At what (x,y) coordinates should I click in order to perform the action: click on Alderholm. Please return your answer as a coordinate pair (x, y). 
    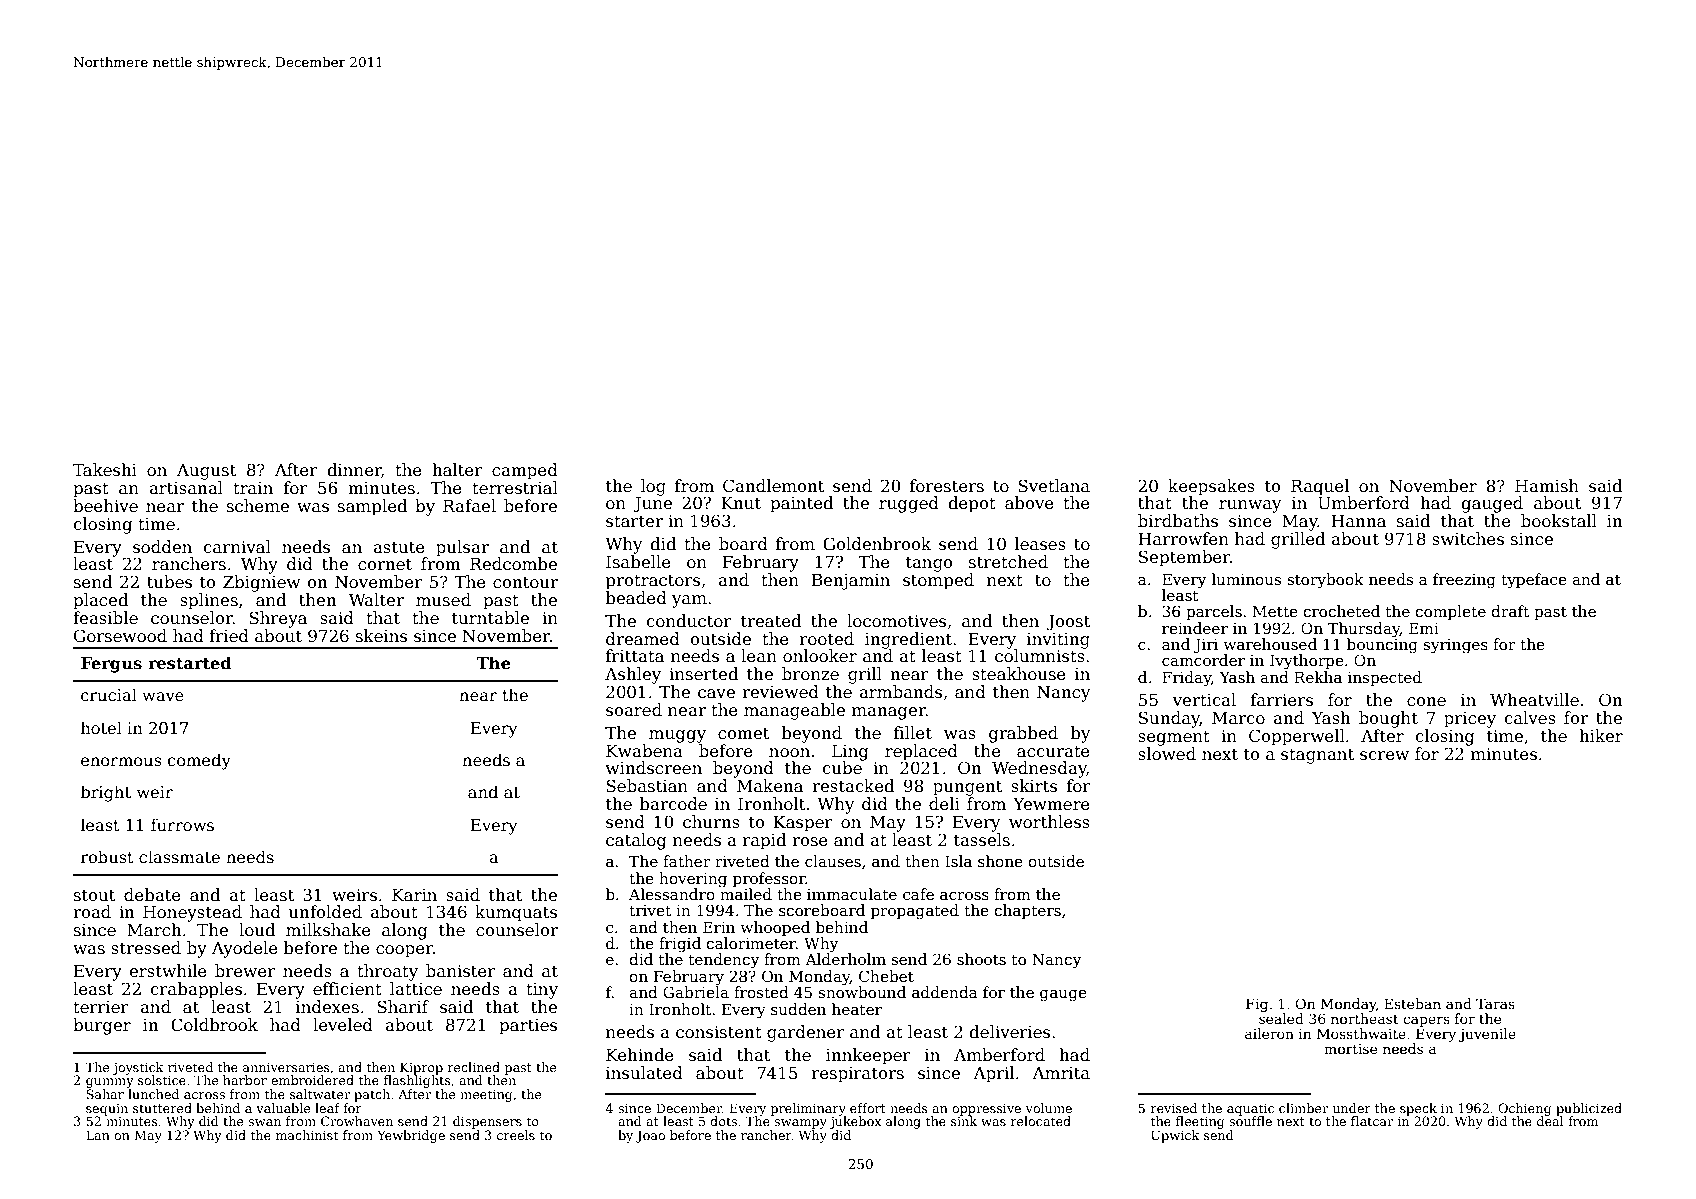
    Looking at the image, I should click on (845, 959).
